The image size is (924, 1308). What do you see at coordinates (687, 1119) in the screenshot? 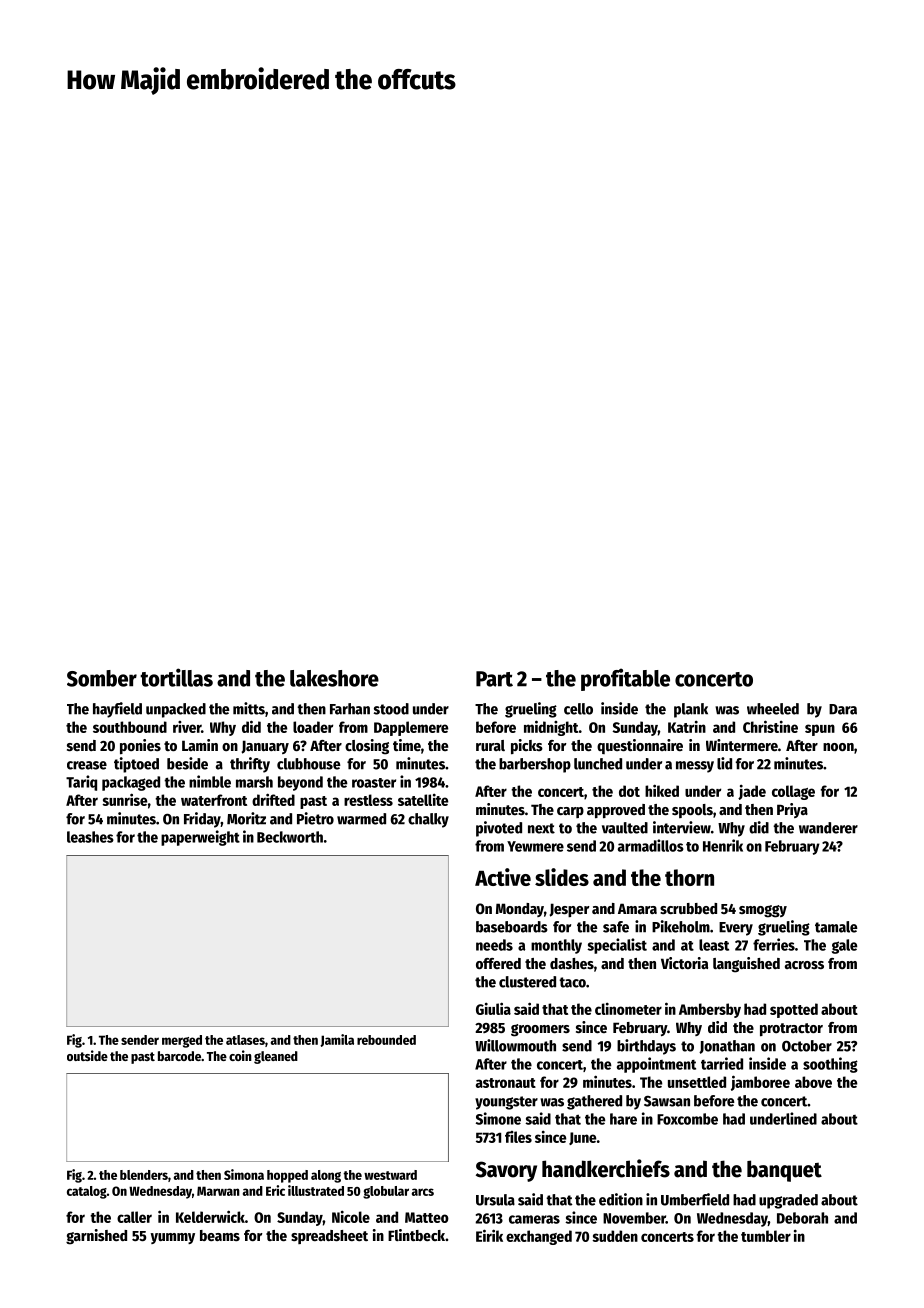
I see `Foxcombe` at bounding box center [687, 1119].
